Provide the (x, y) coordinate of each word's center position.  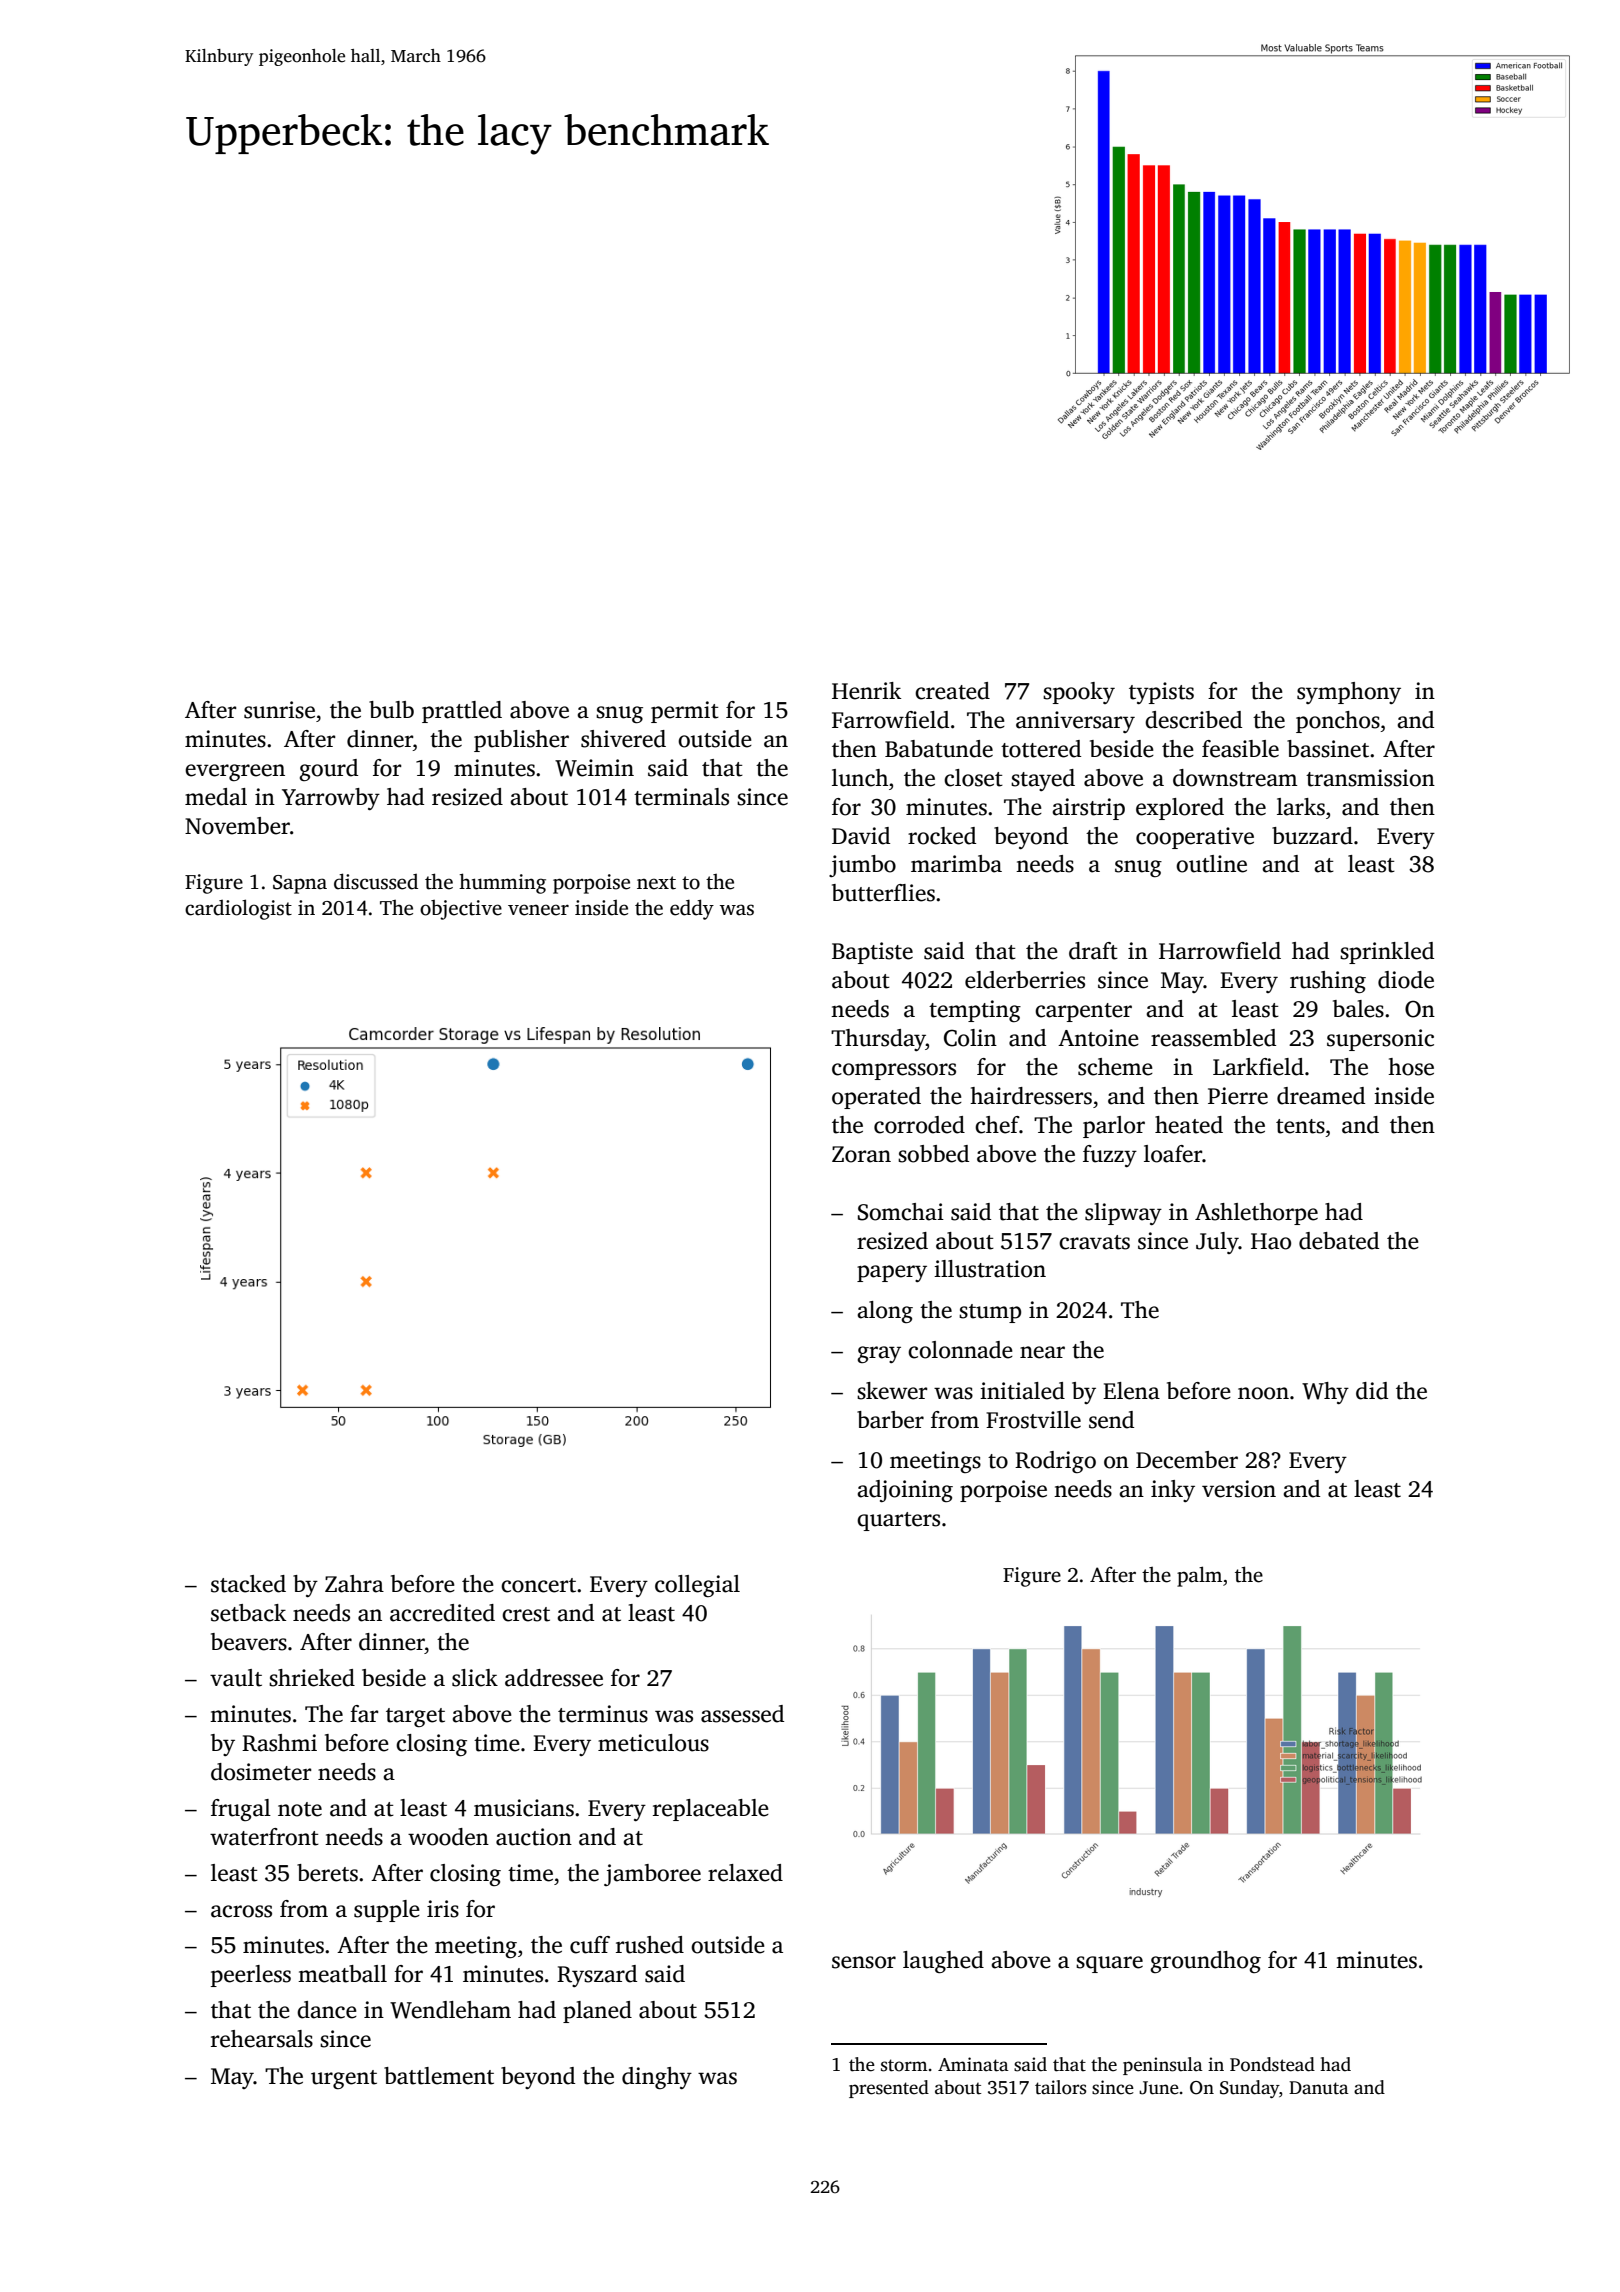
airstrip (1088, 809)
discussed (376, 881)
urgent (344, 2079)
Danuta (1319, 2088)
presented (889, 2089)
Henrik (866, 691)
